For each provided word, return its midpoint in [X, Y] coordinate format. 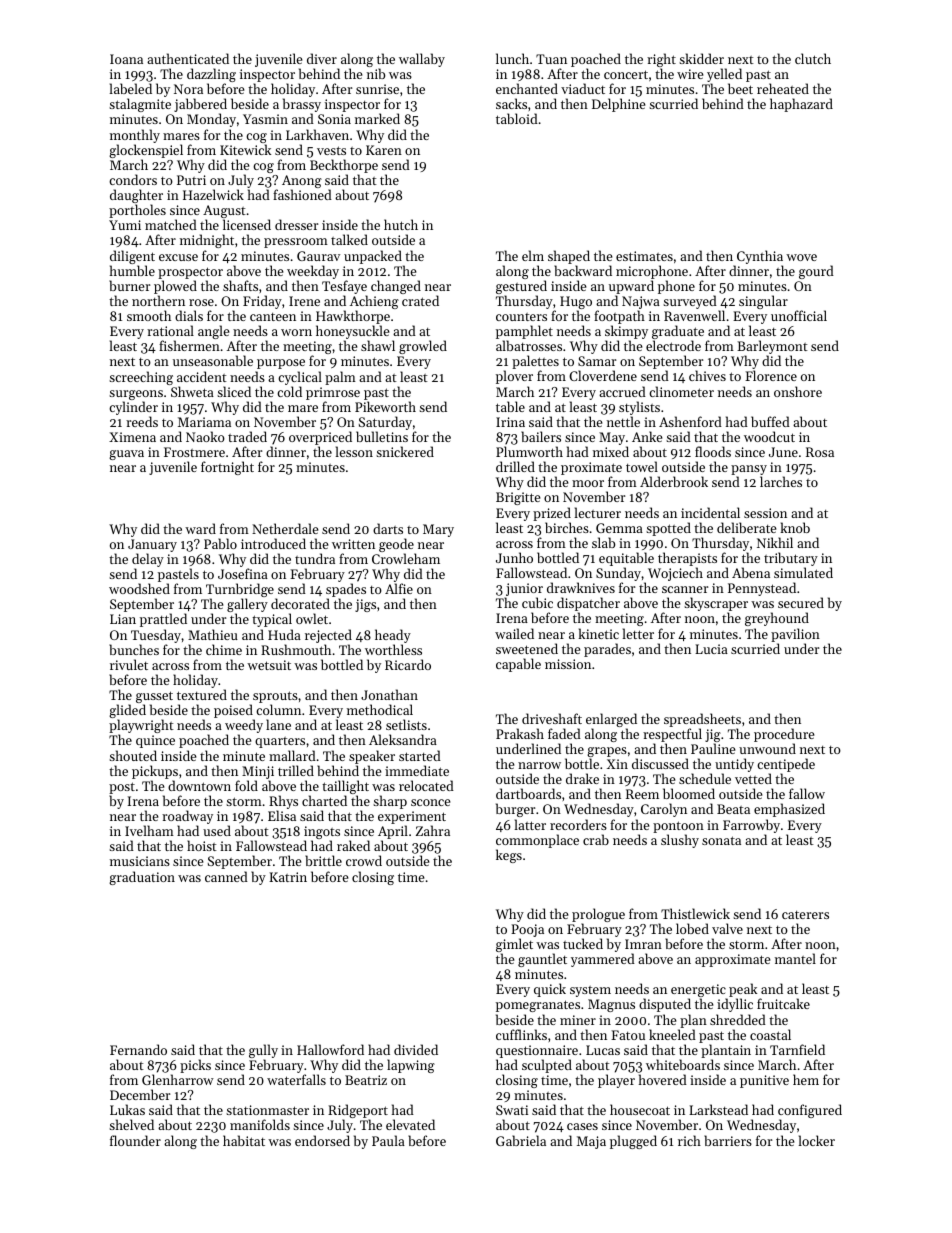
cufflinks [521, 1034]
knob [795, 527]
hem [806, 1079]
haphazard [801, 105]
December [140, 1094]
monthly [135, 136]
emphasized [789, 810]
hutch [401, 224]
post [122, 788]
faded [564, 733]
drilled [515, 466]
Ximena [132, 437]
